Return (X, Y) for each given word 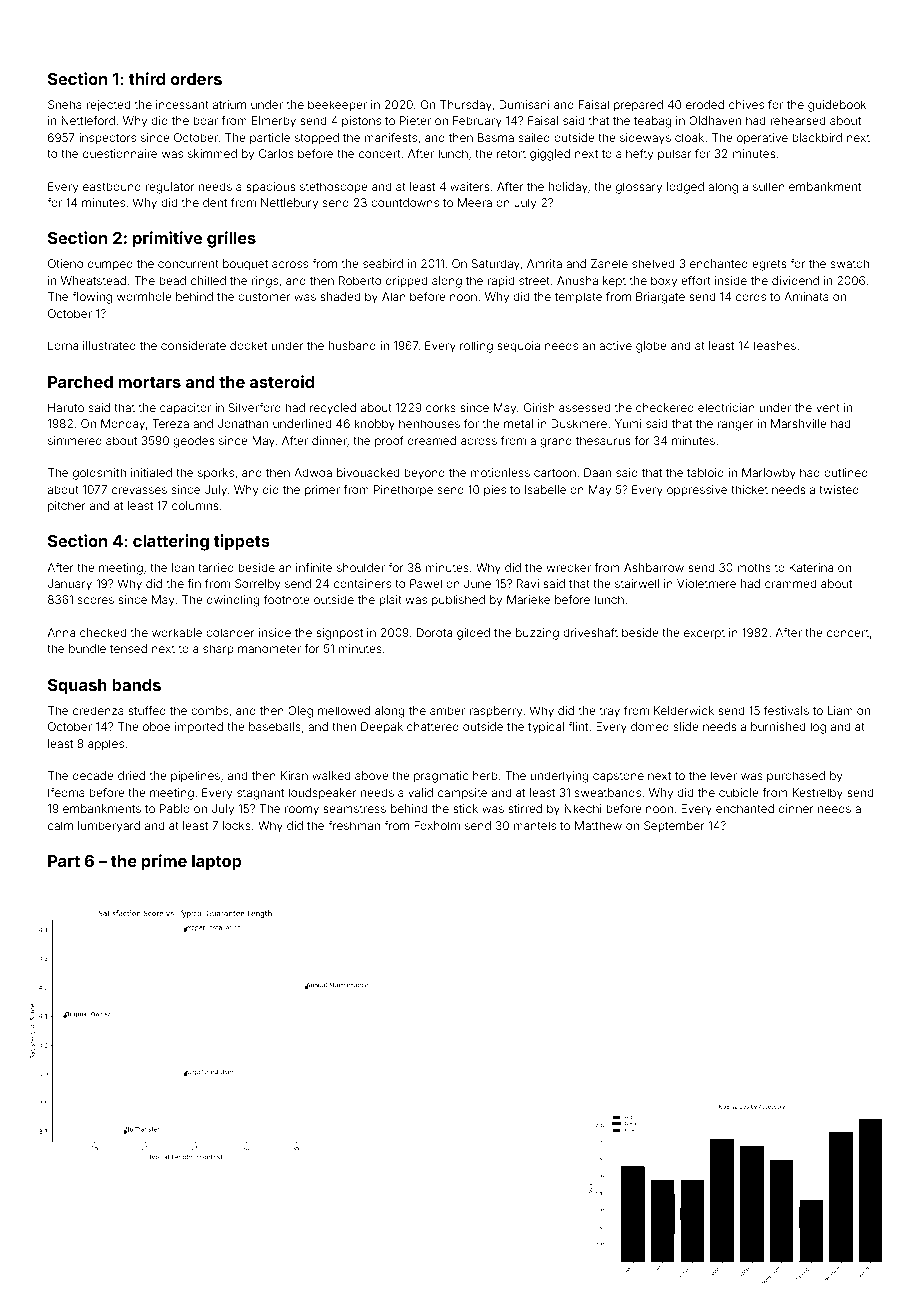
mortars (149, 382)
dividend (795, 280)
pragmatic (441, 777)
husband (352, 345)
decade (93, 775)
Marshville (799, 423)
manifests (391, 137)
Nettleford (88, 120)
